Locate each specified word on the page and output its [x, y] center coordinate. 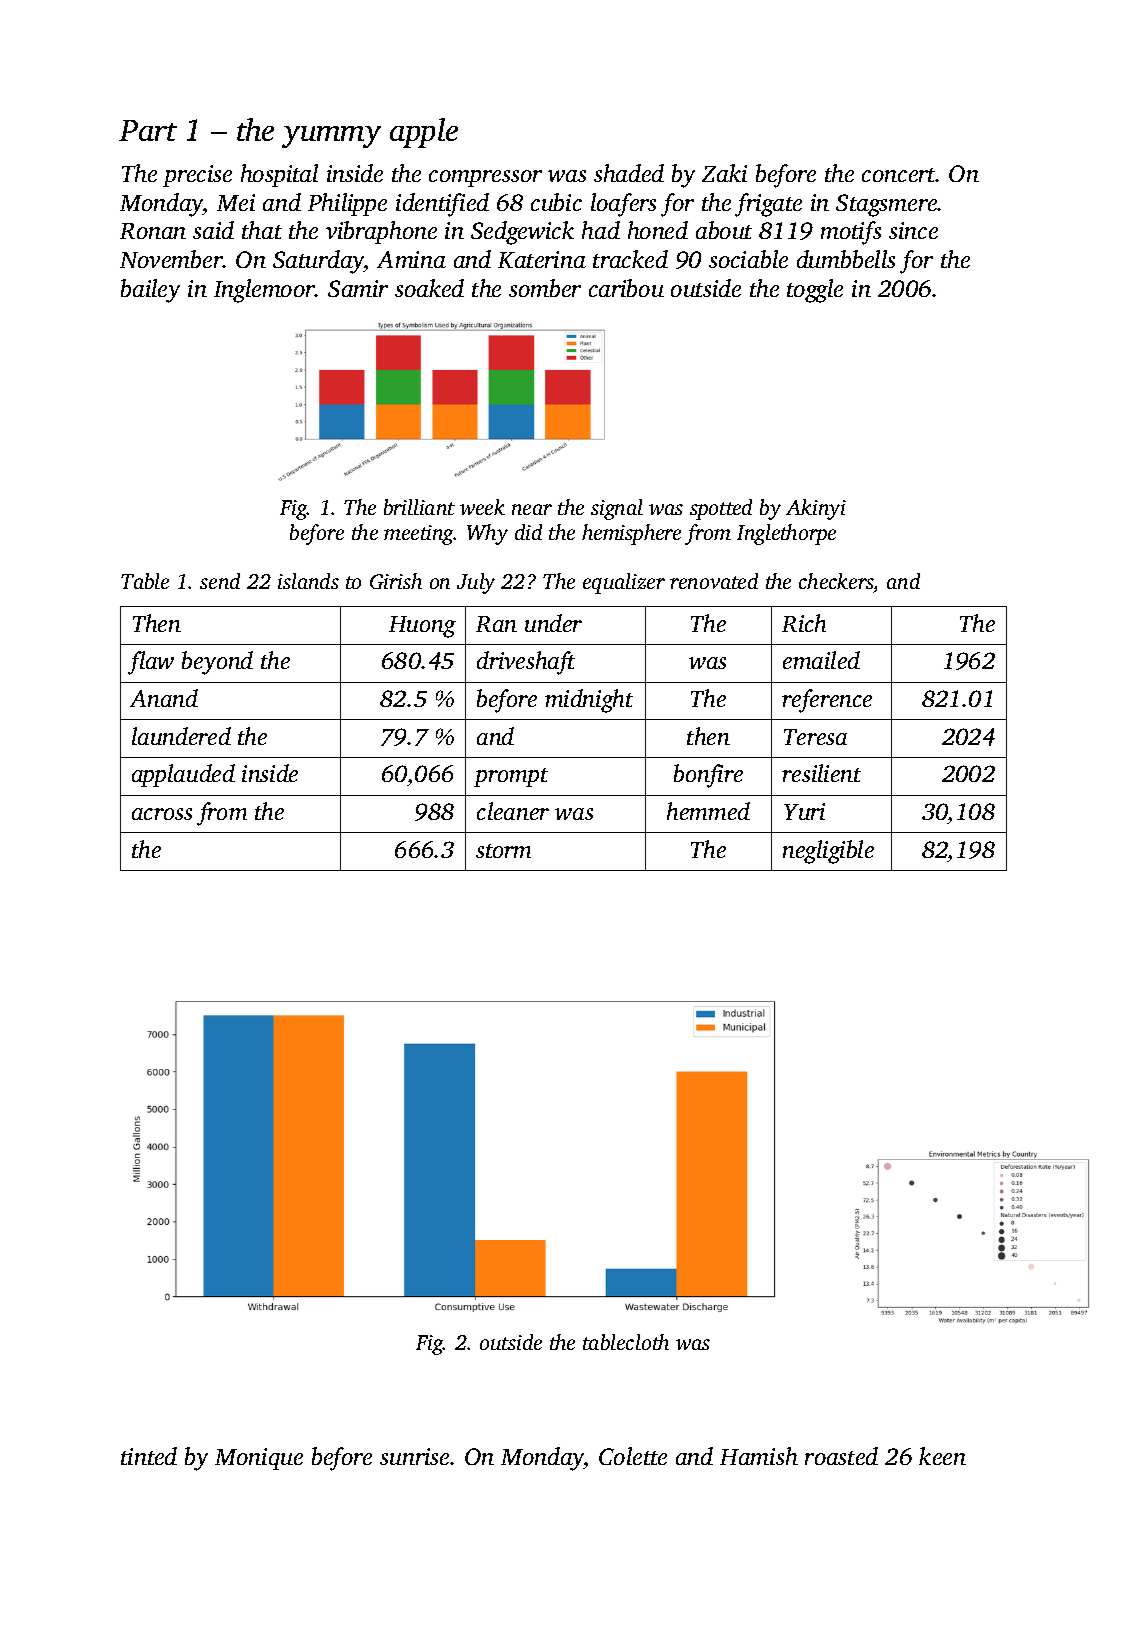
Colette [633, 1456]
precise [197, 176]
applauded [183, 775]
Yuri [804, 811]
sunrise [414, 1456]
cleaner [513, 811]
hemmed [708, 811]
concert [899, 175]
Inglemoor [264, 291]
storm [503, 851]
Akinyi [816, 509]
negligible [828, 852]
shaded [629, 173]
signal [617, 509]
